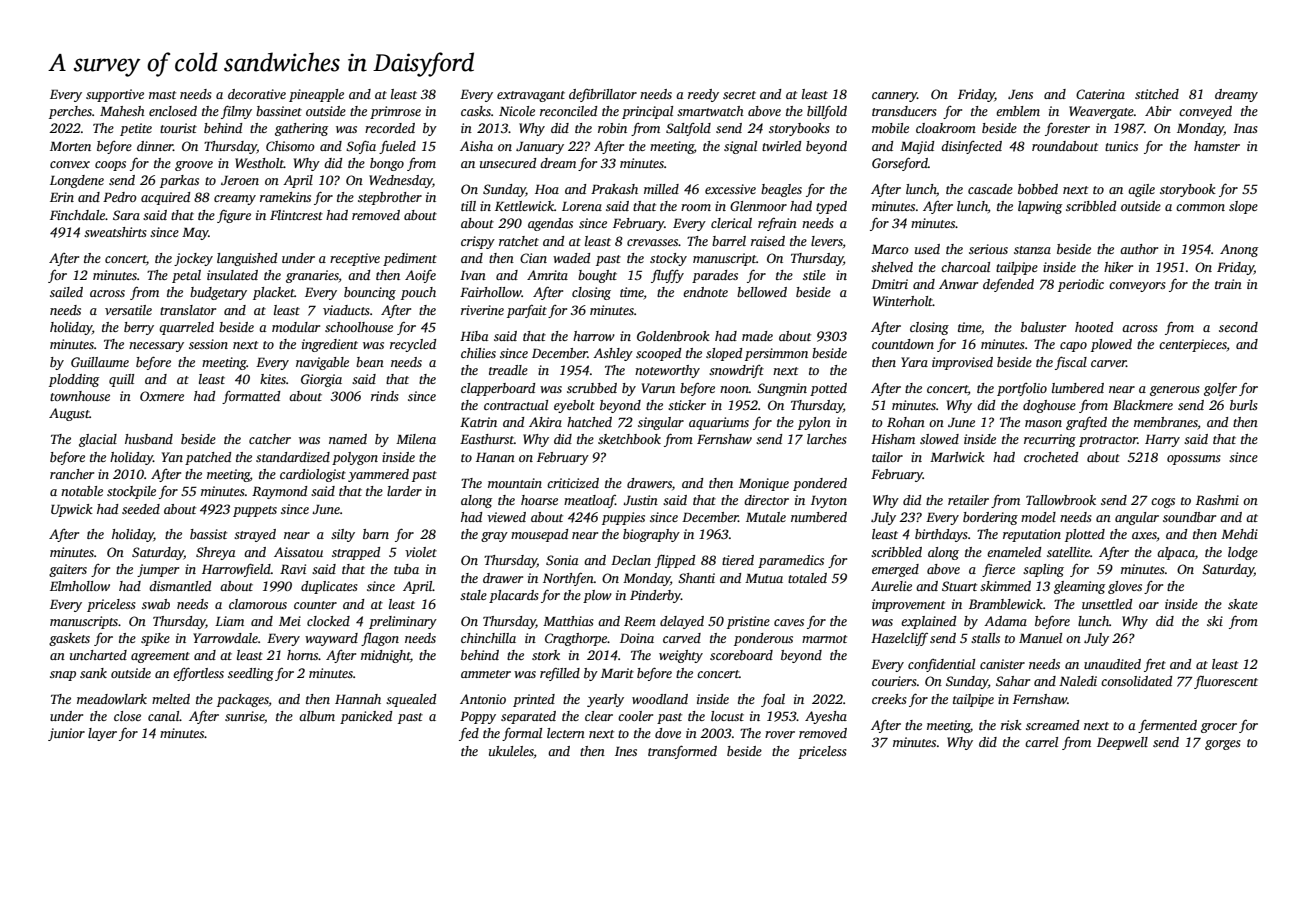 The height and width of the screenshot is (924, 1308). Describe the element at coordinates (729, 241) in the screenshot. I see `barrel` at that location.
